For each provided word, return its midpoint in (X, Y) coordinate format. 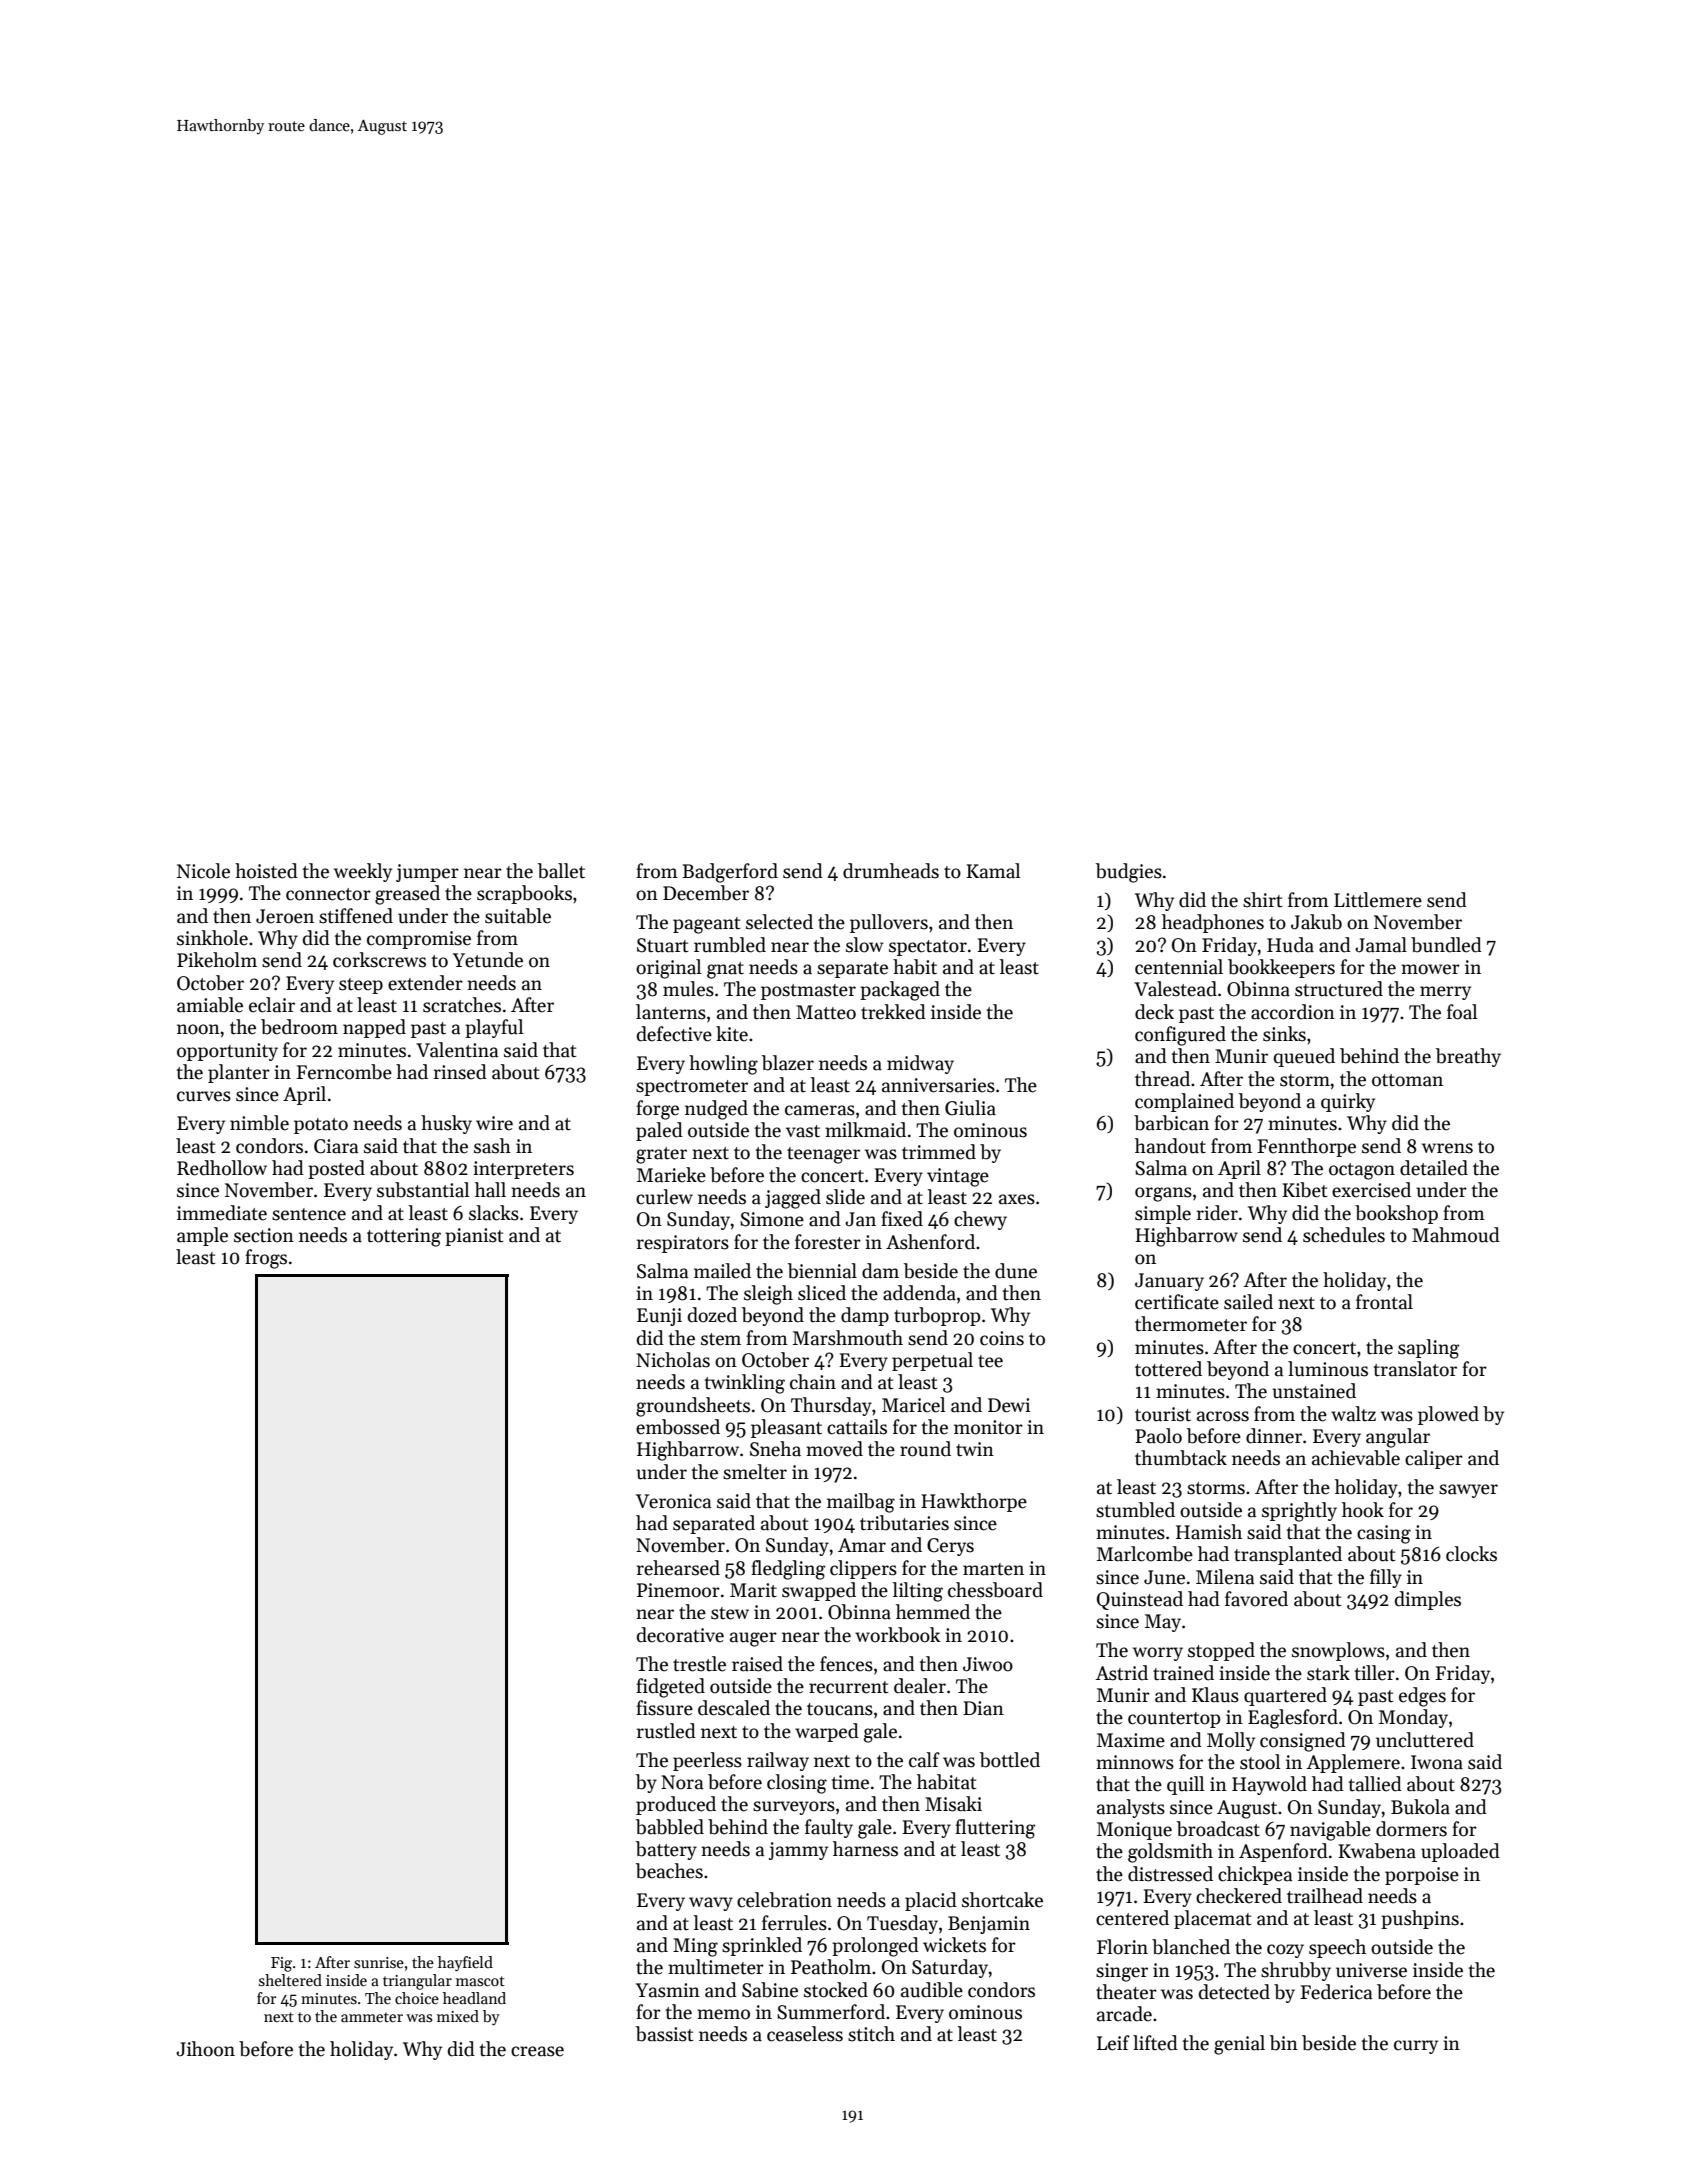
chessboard (995, 1590)
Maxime (1131, 1740)
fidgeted (670, 1688)
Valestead (1175, 989)
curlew (664, 1197)
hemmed (933, 1612)
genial (1239, 2045)
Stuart (662, 945)
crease (537, 2051)
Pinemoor (678, 1590)
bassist (664, 2034)
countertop (1174, 1720)
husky (446, 1124)
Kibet (1304, 1190)
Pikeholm (217, 960)
